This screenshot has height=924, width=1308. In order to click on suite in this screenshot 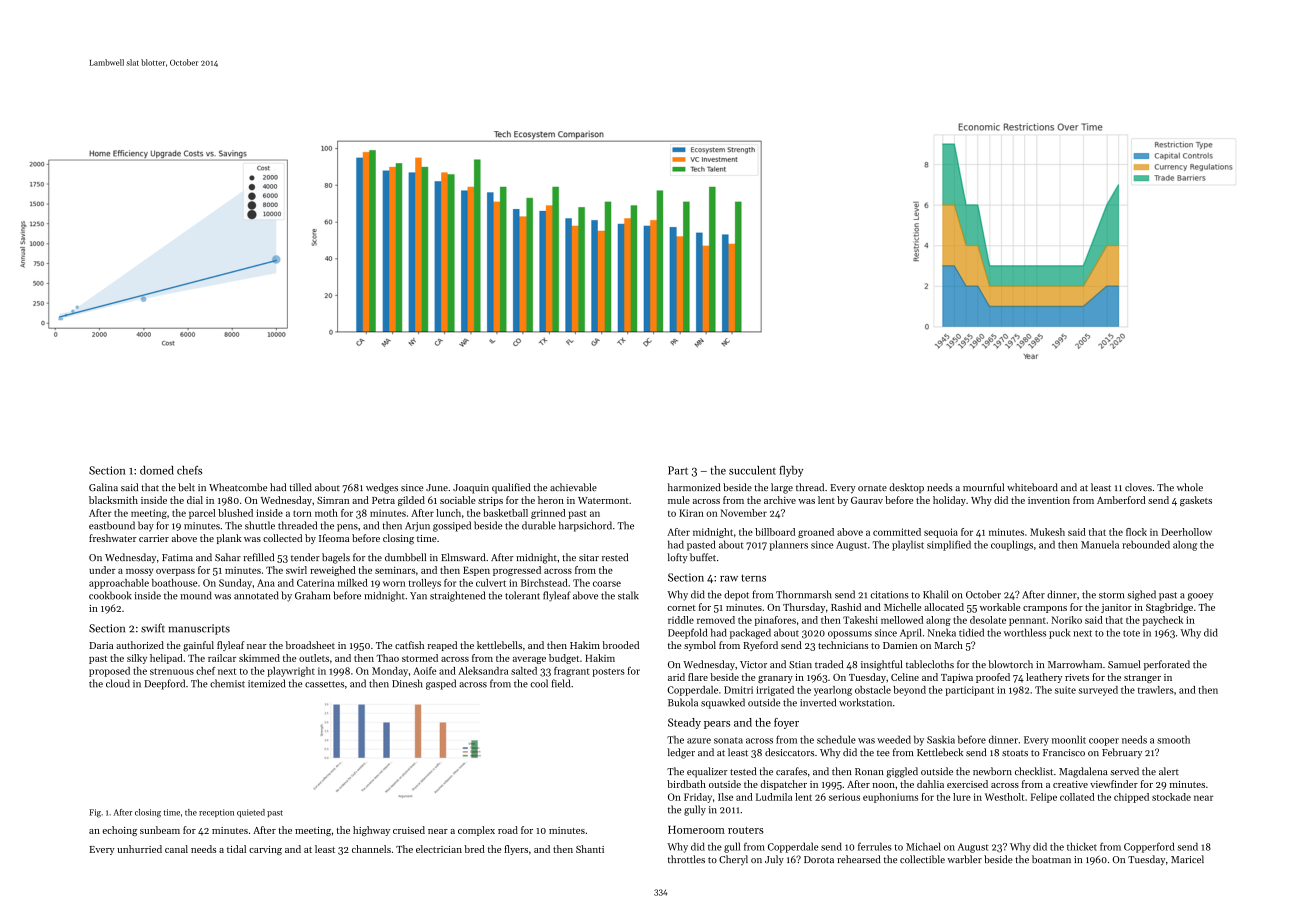, I will do `click(1065, 690)`.
